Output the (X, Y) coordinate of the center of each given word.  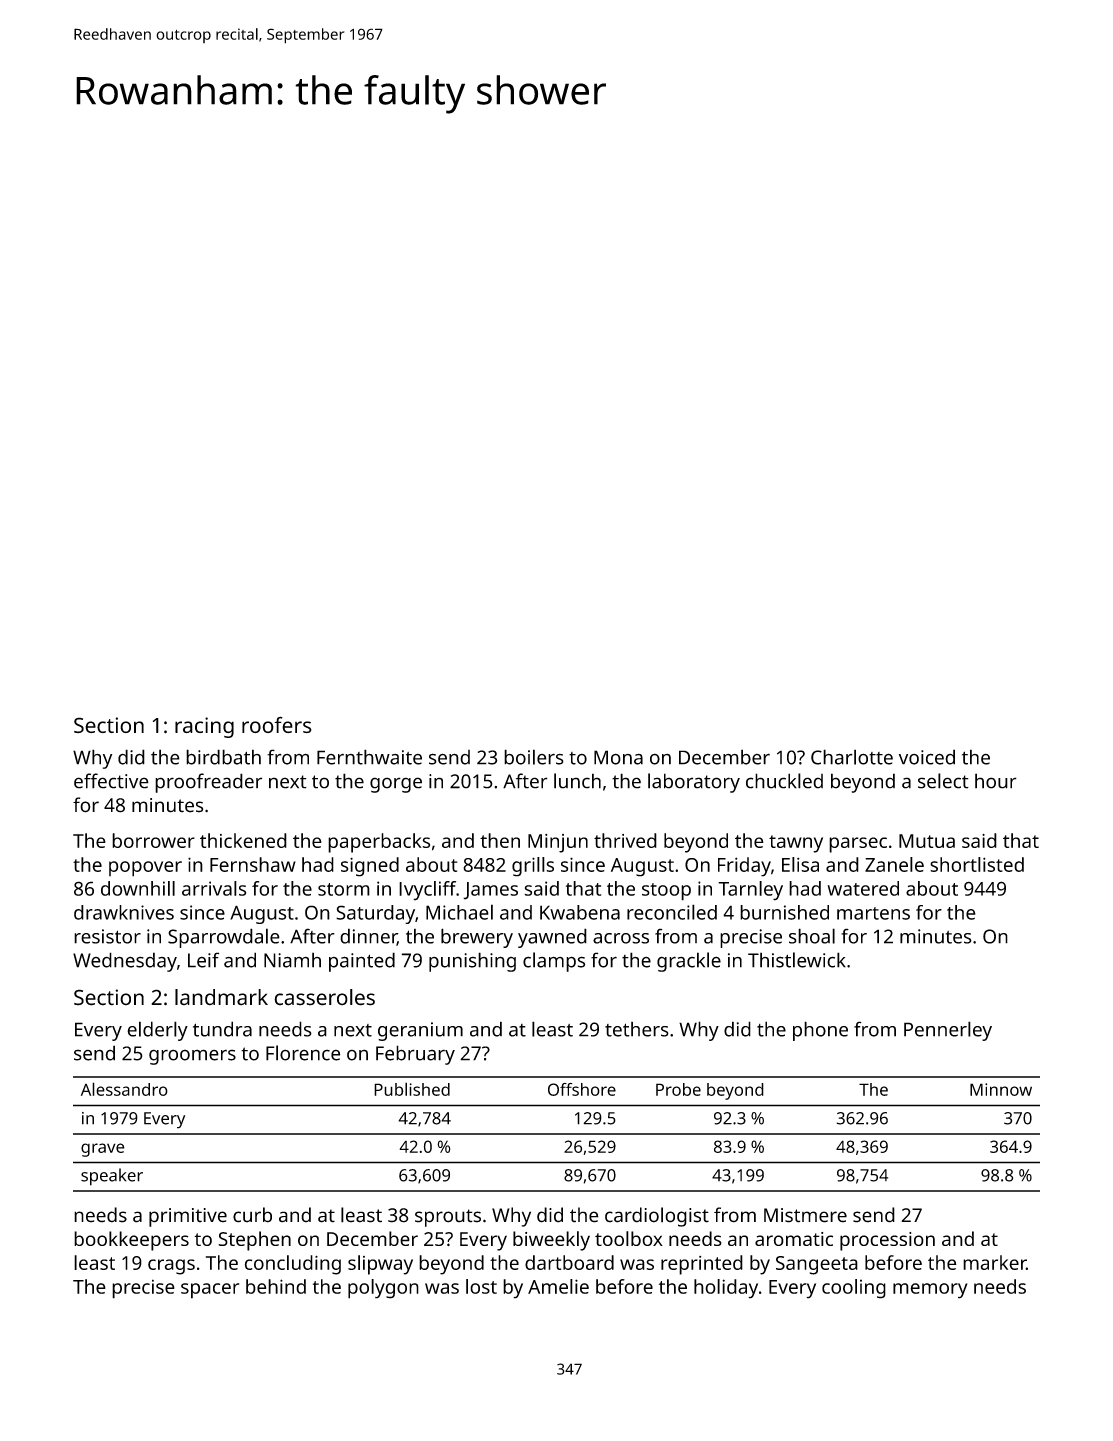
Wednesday (125, 962)
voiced (927, 757)
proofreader (208, 783)
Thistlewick (797, 960)
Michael (459, 912)
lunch (577, 781)
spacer (210, 1291)
